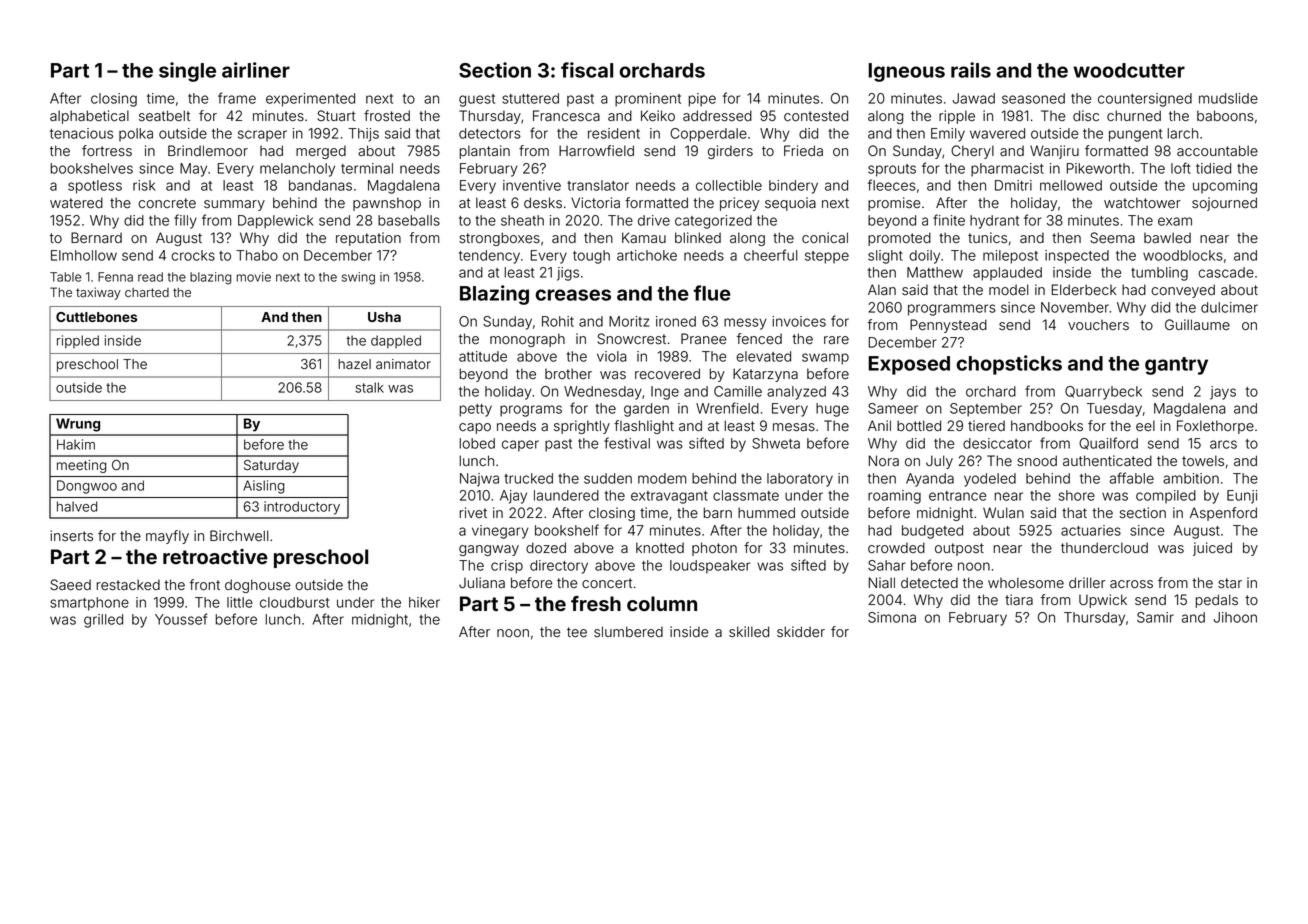 Image resolution: width=1308 pixels, height=924 pixels. What do you see at coordinates (766, 513) in the screenshot?
I see `hummed` at bounding box center [766, 513].
